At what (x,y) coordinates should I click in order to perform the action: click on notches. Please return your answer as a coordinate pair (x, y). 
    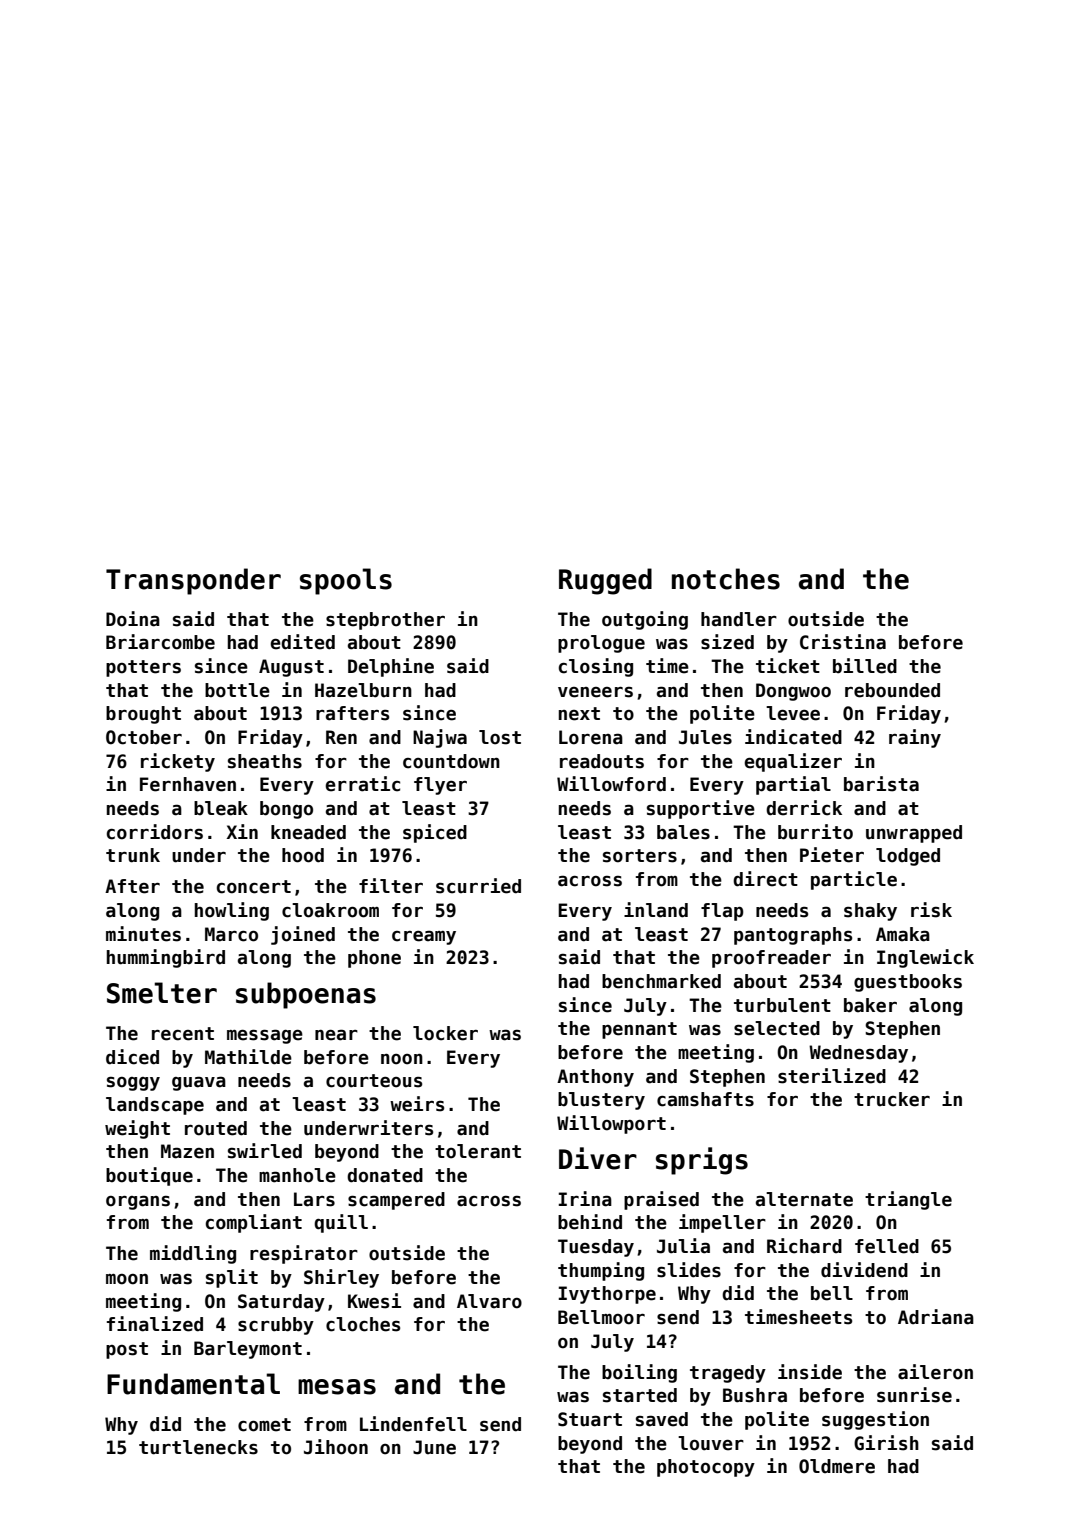
    Looking at the image, I should click on (726, 579).
